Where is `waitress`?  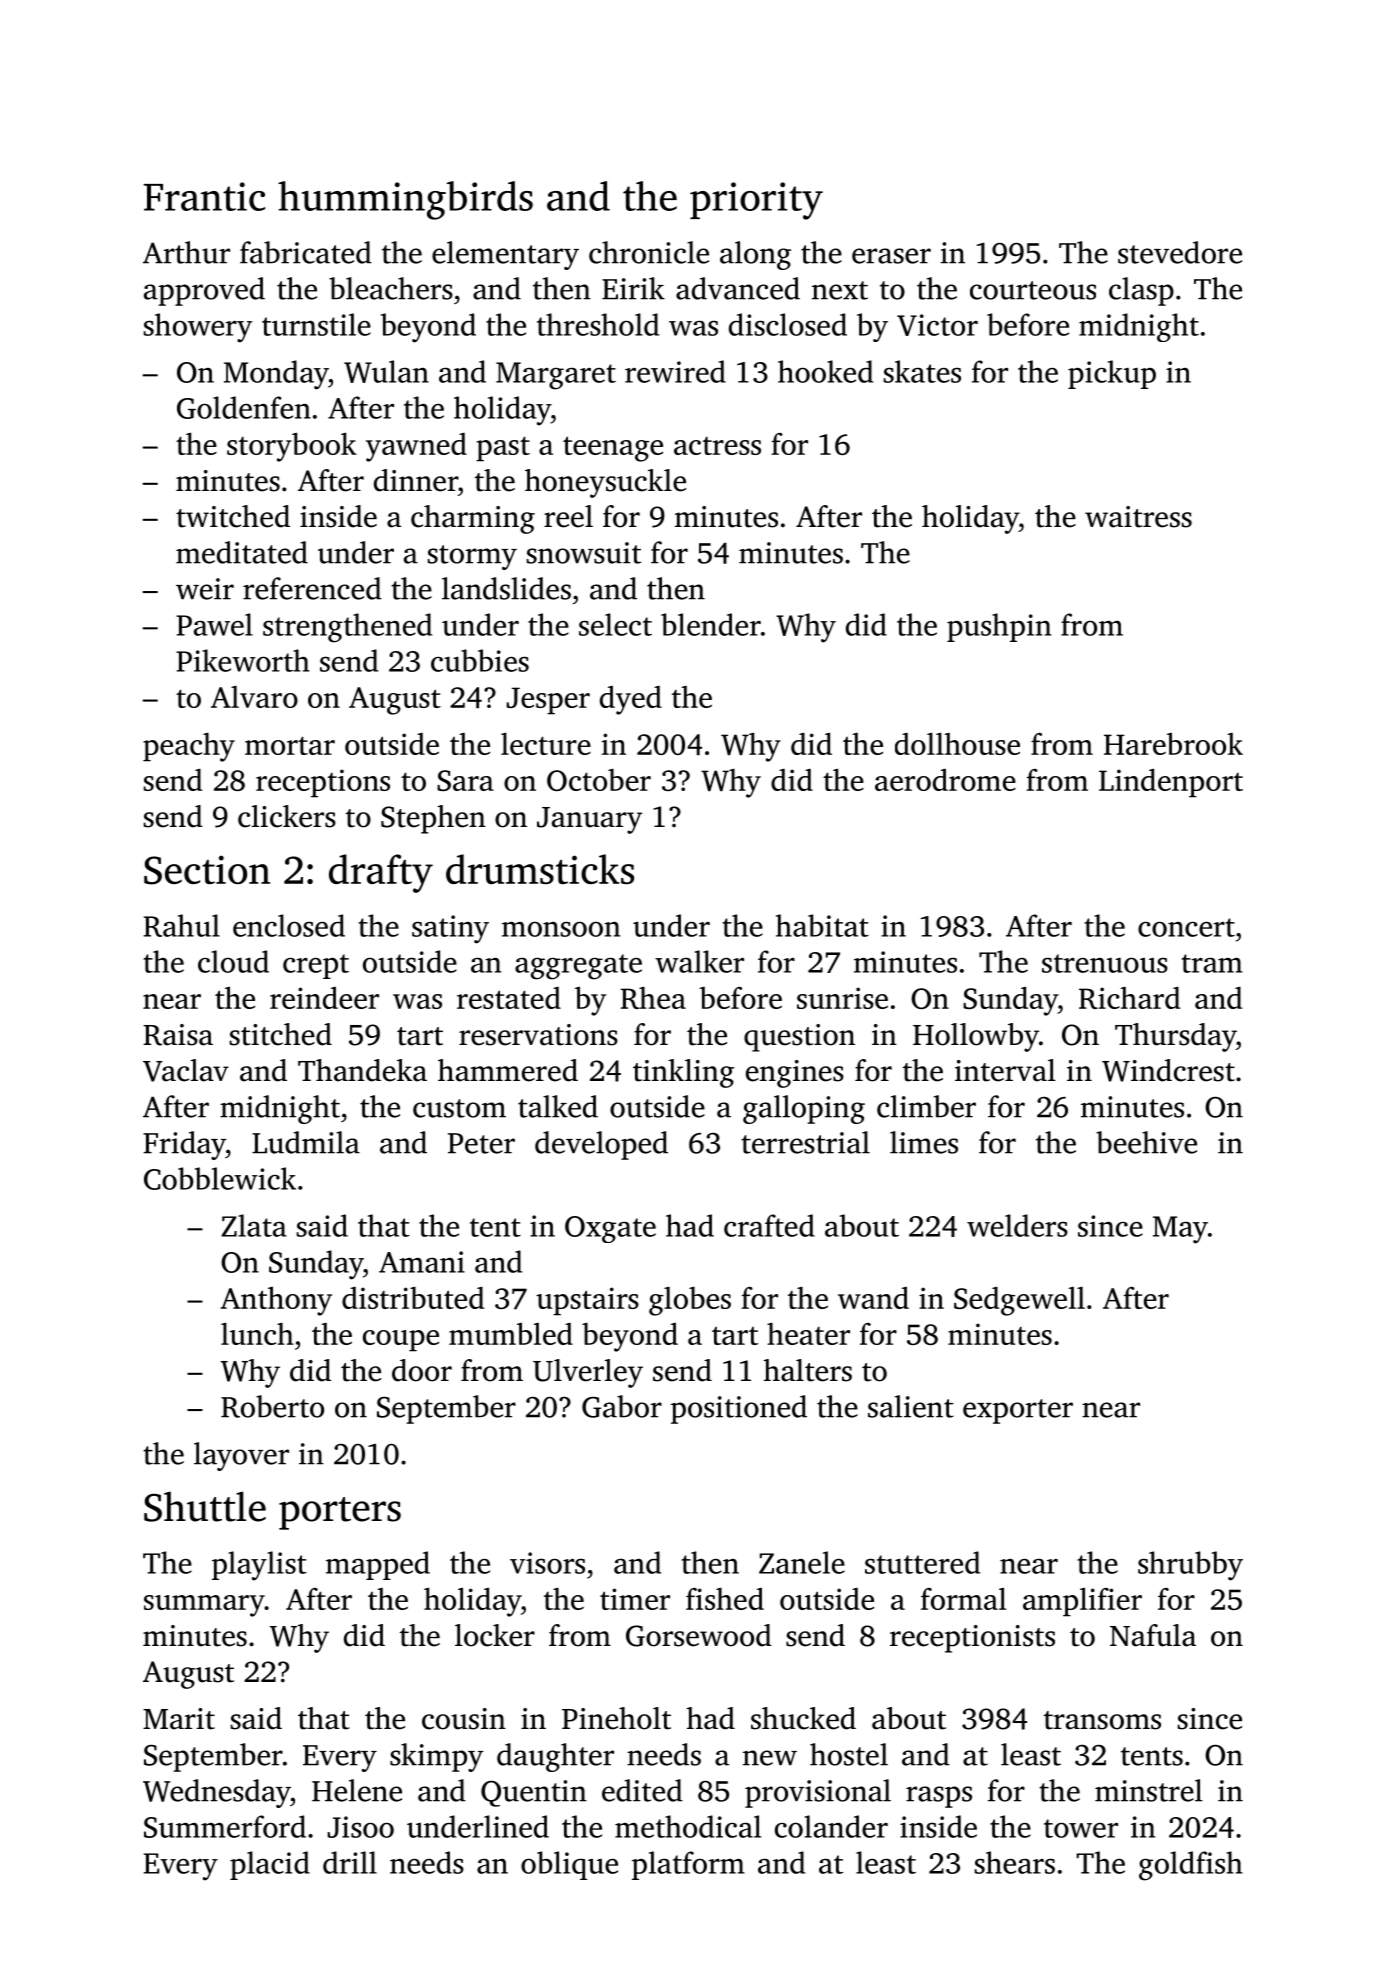
waitress is located at coordinates (1138, 517).
